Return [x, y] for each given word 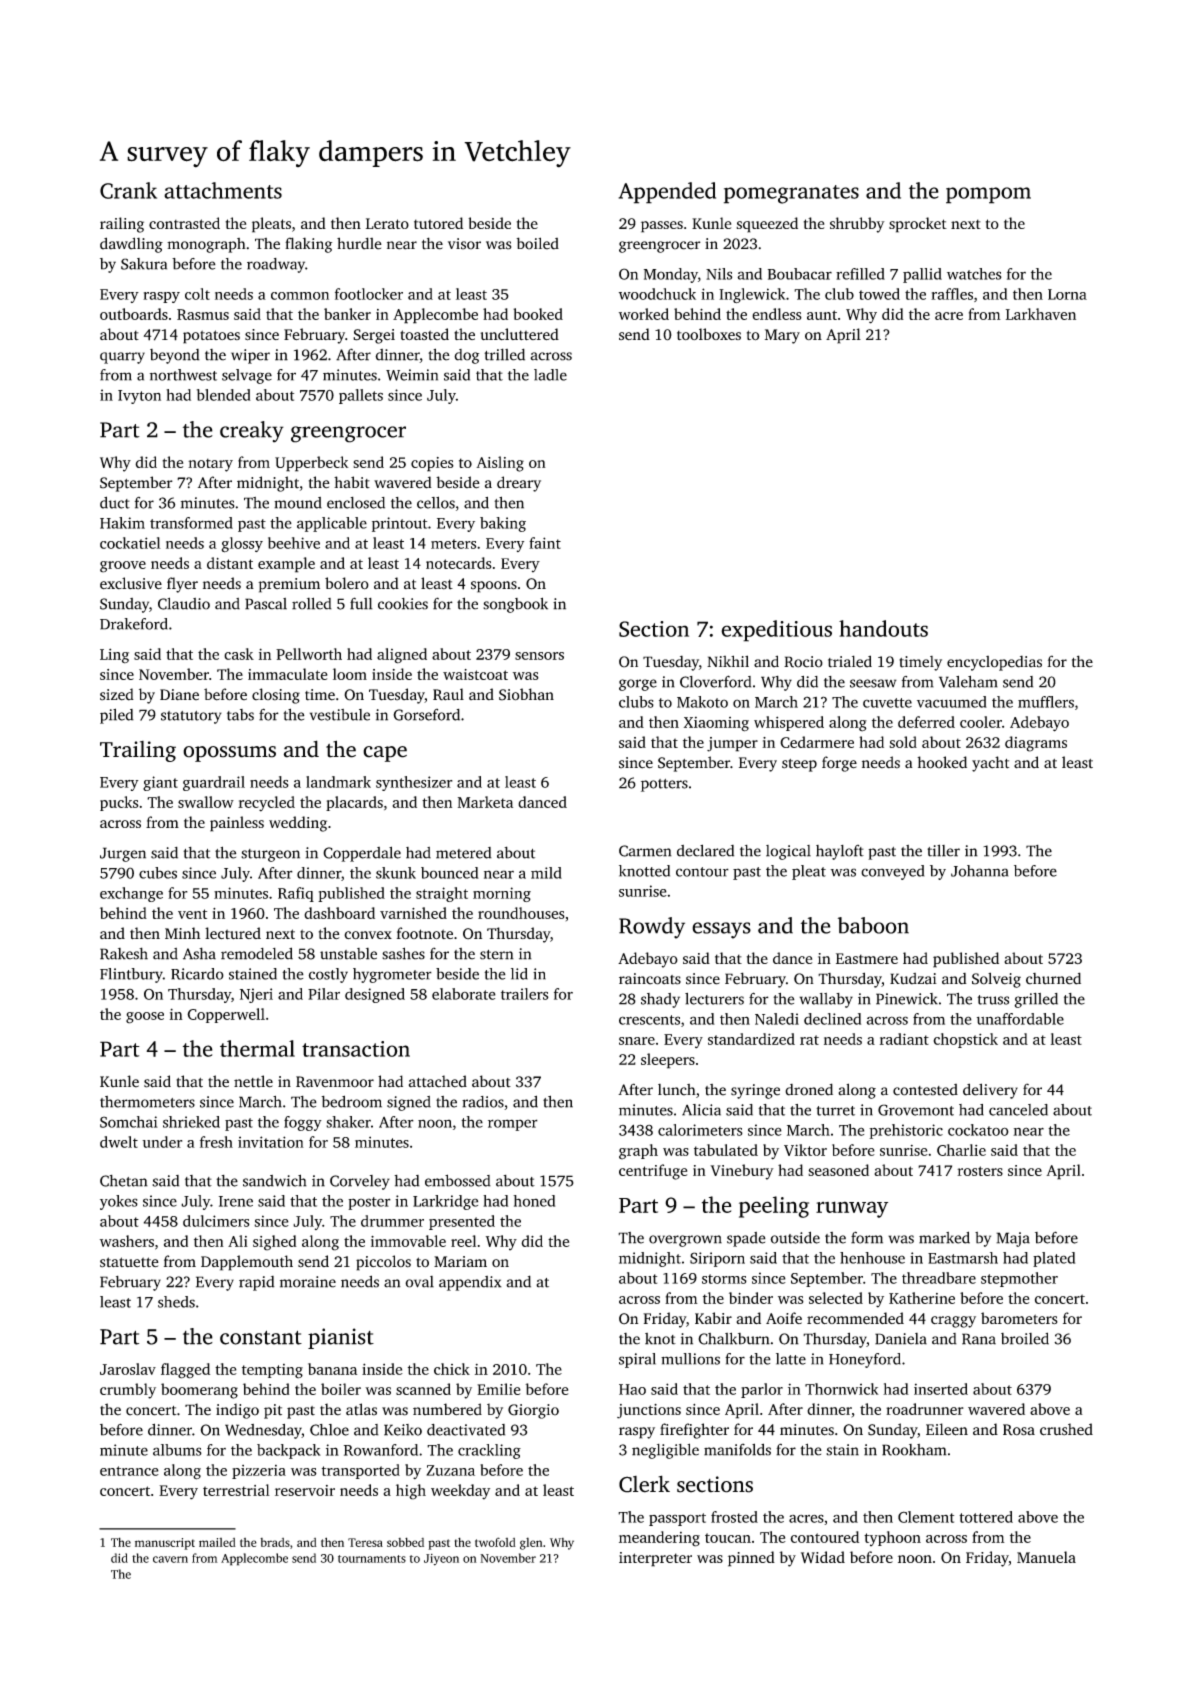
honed [534, 1201]
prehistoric [906, 1131]
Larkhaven [1041, 314]
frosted [734, 1517]
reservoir [305, 1490]
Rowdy [652, 928]
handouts [883, 628]
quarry [122, 358]
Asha [199, 953]
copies [432, 464]
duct [115, 502]
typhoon [892, 1538]
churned [1053, 978]
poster [369, 1203]
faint [545, 543]
